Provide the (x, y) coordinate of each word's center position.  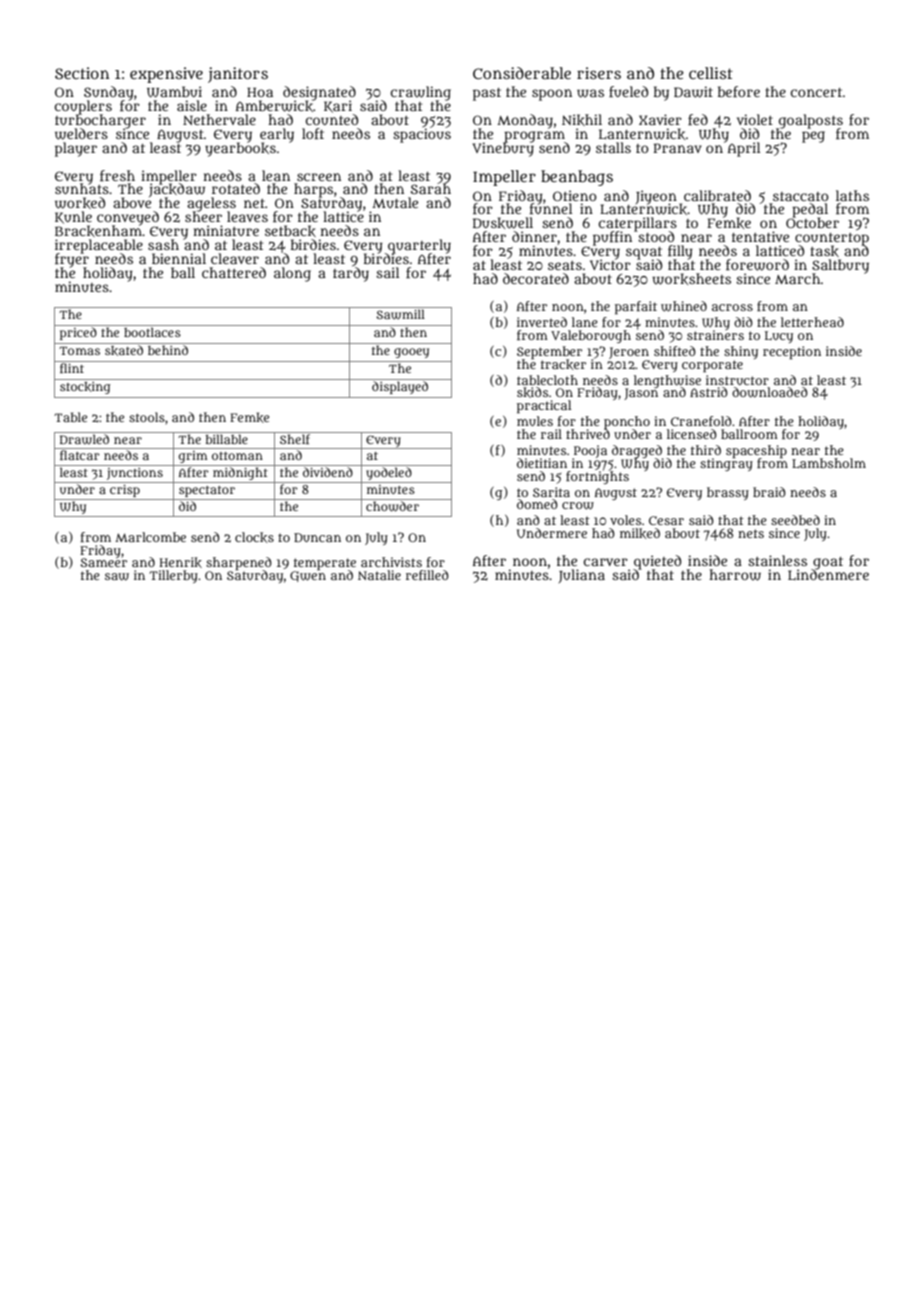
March (798, 278)
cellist (711, 73)
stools (147, 417)
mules (535, 421)
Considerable (522, 73)
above (132, 203)
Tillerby (173, 576)
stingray (726, 464)
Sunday (109, 93)
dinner (534, 236)
